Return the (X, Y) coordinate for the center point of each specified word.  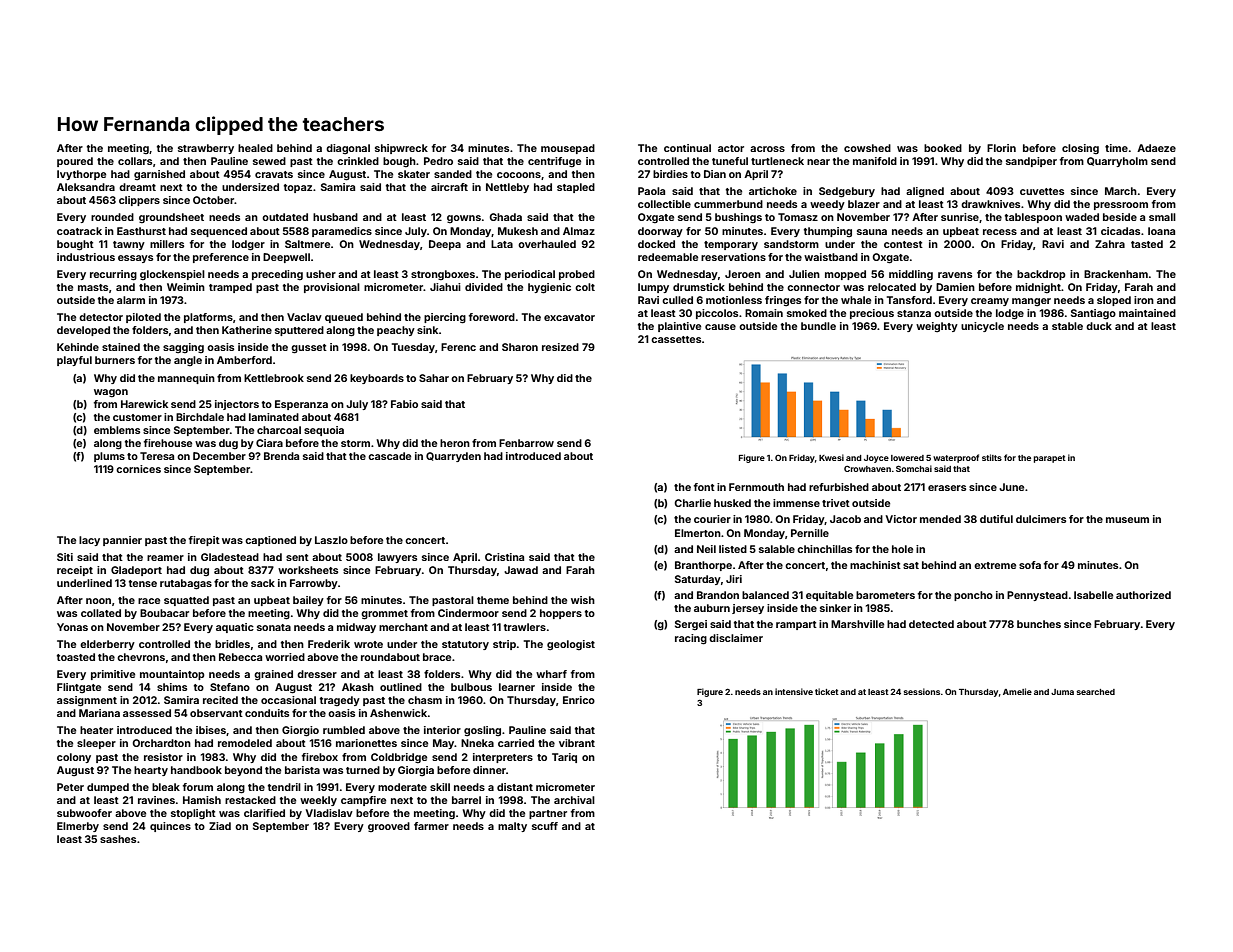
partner (548, 814)
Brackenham (1116, 274)
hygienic (549, 288)
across (767, 149)
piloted (143, 318)
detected (931, 624)
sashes (118, 839)
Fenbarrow (526, 443)
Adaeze (1156, 148)
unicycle (982, 327)
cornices (138, 469)
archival (574, 800)
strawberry (206, 149)
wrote (368, 644)
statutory (465, 645)
